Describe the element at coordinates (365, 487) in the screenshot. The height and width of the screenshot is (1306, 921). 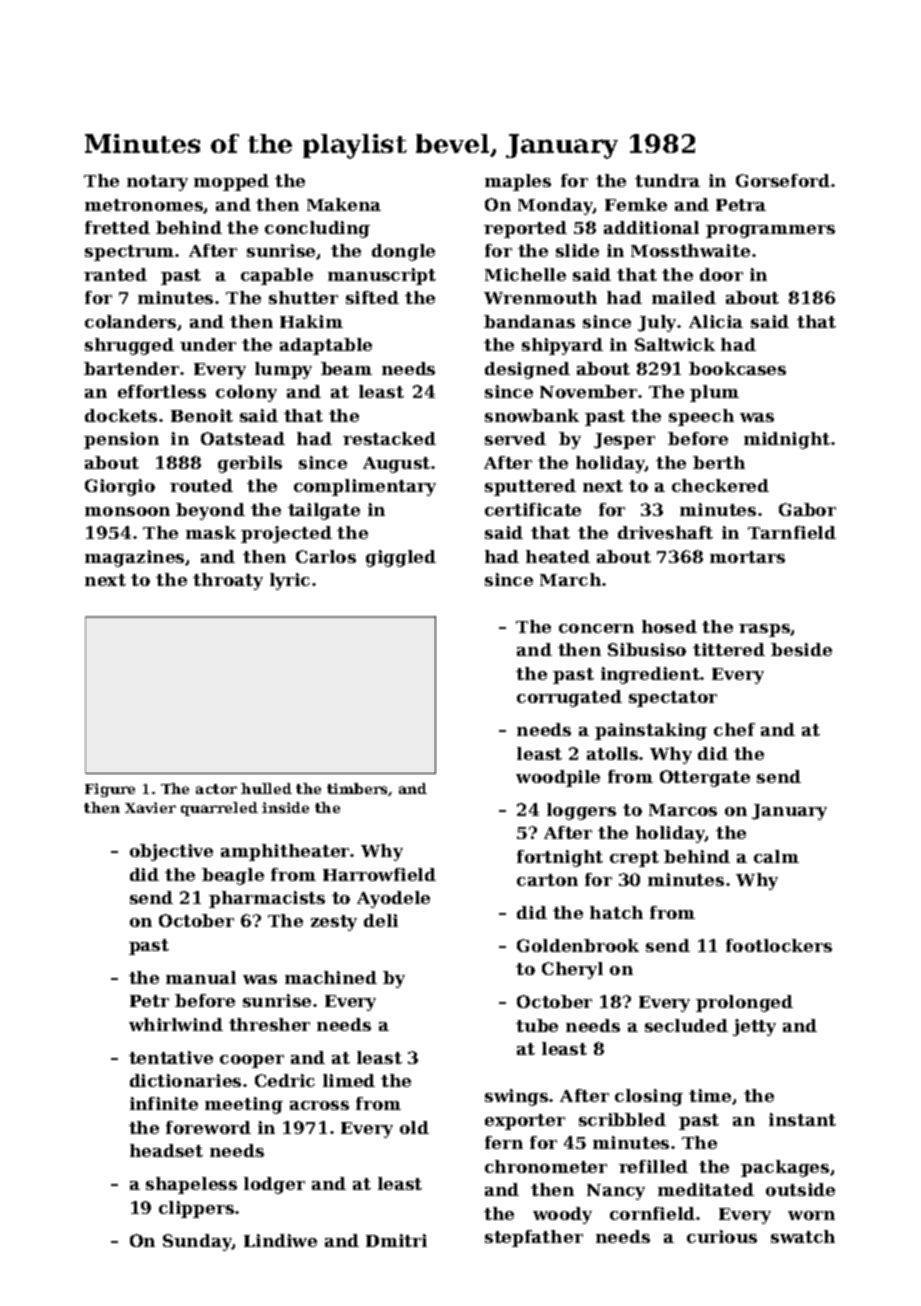
I see `complimentary` at that location.
